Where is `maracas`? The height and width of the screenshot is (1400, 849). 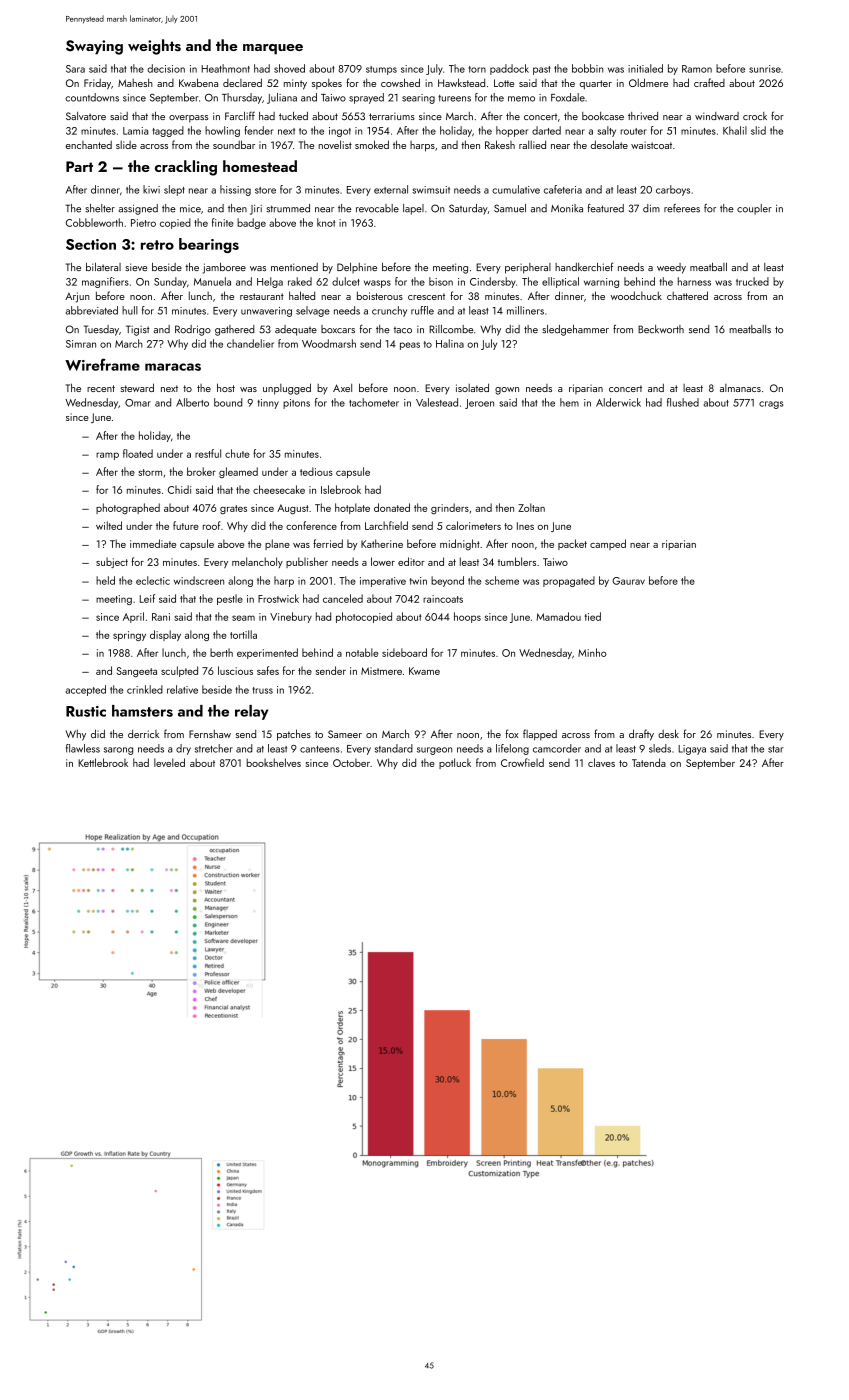 maracas is located at coordinates (173, 367).
